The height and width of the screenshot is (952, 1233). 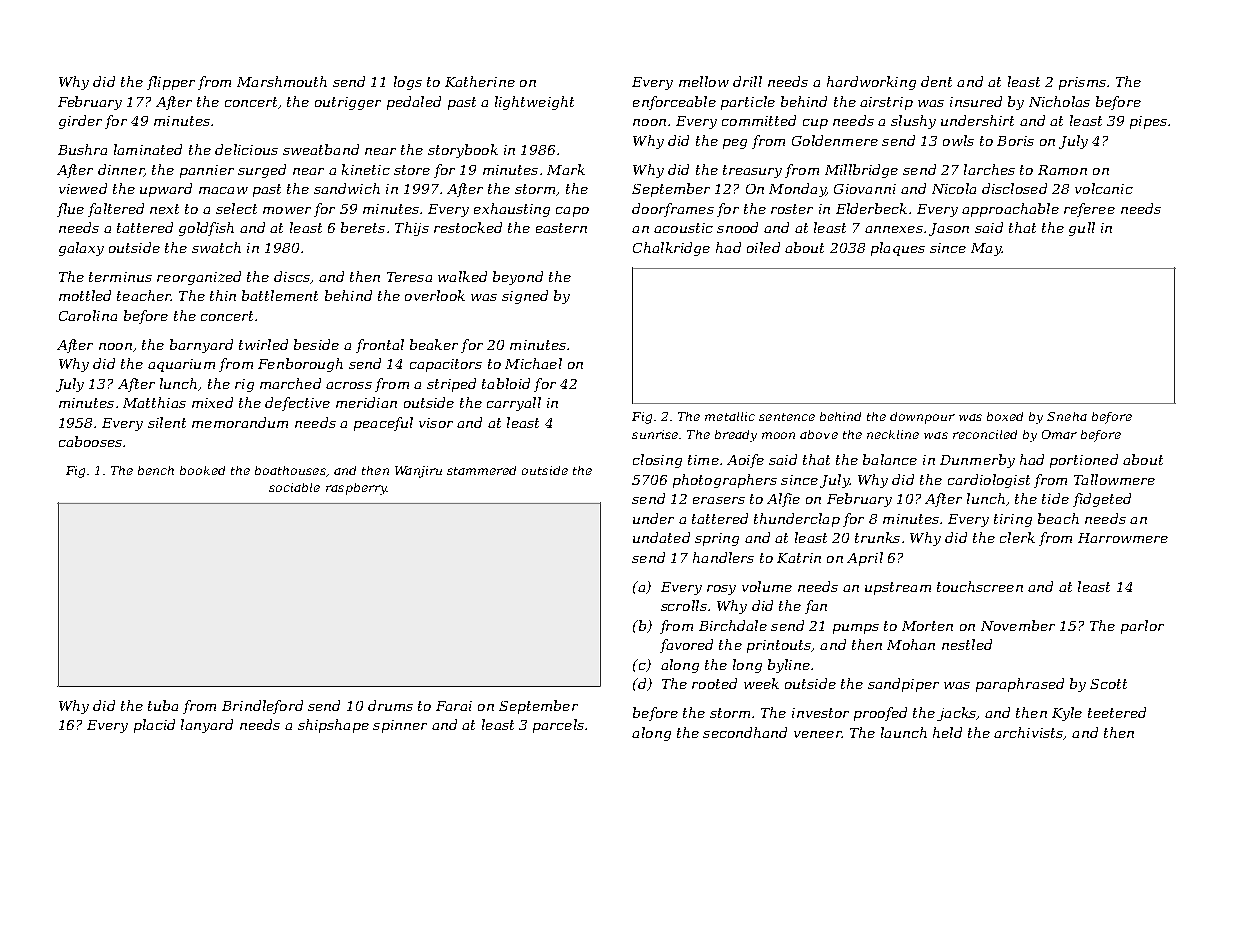 I want to click on pipes, so click(x=1148, y=122).
